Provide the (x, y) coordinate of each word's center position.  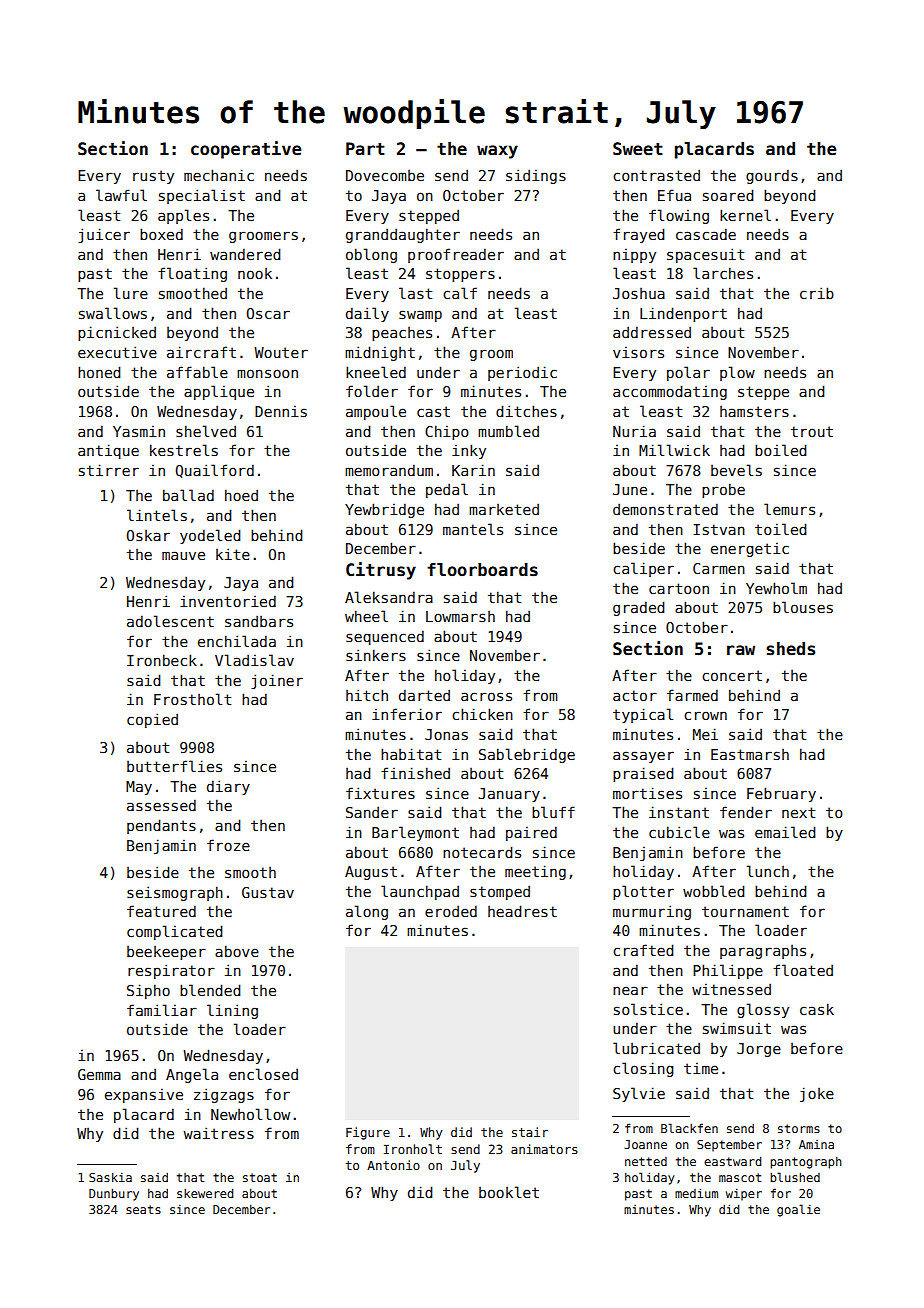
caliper (643, 569)
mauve (183, 555)
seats (143, 1209)
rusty (153, 177)
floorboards (482, 570)
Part (365, 148)
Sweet (638, 149)
